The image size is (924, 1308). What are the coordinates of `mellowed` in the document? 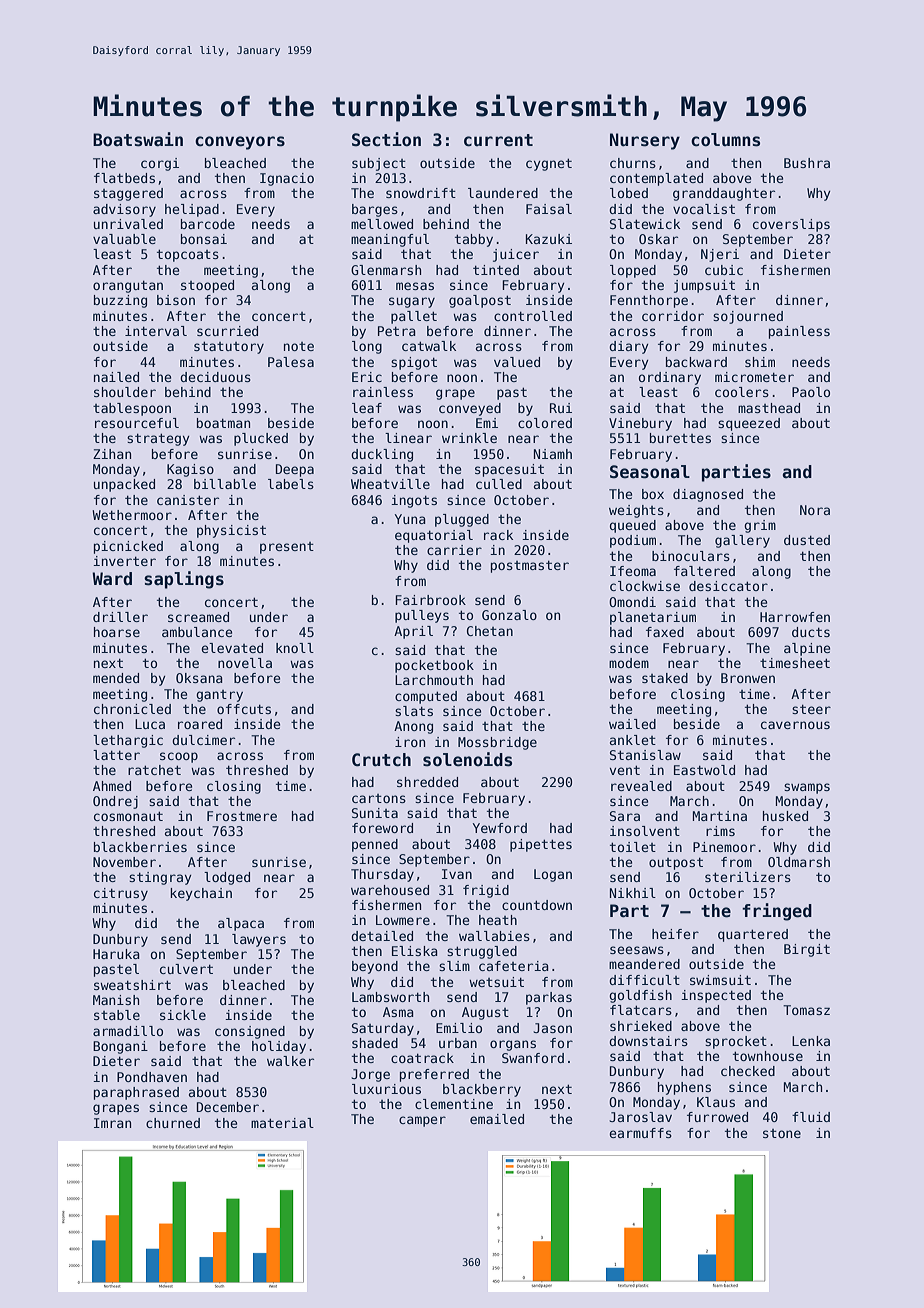 It's located at (382, 224).
